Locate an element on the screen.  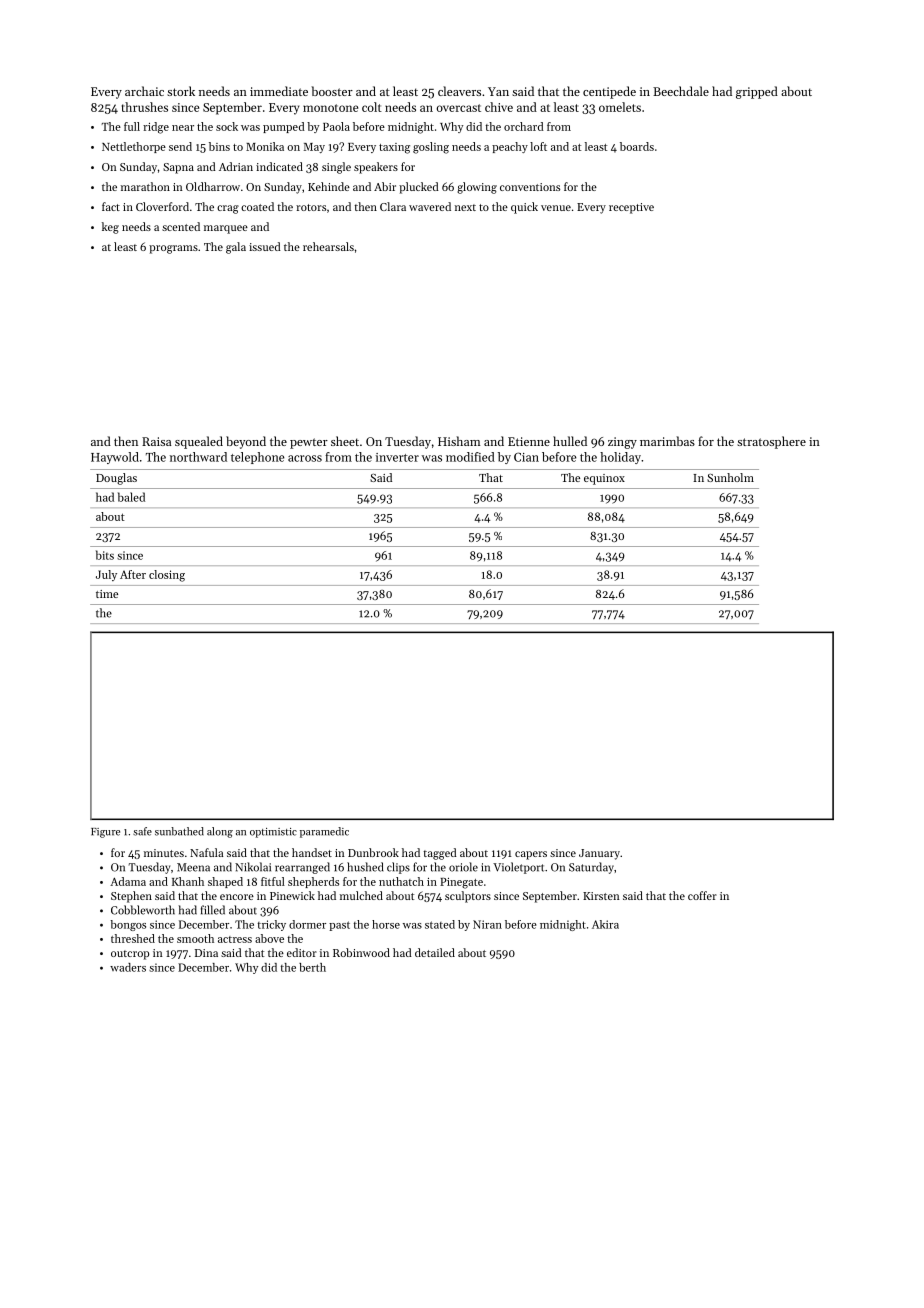
coffer is located at coordinates (702, 895).
